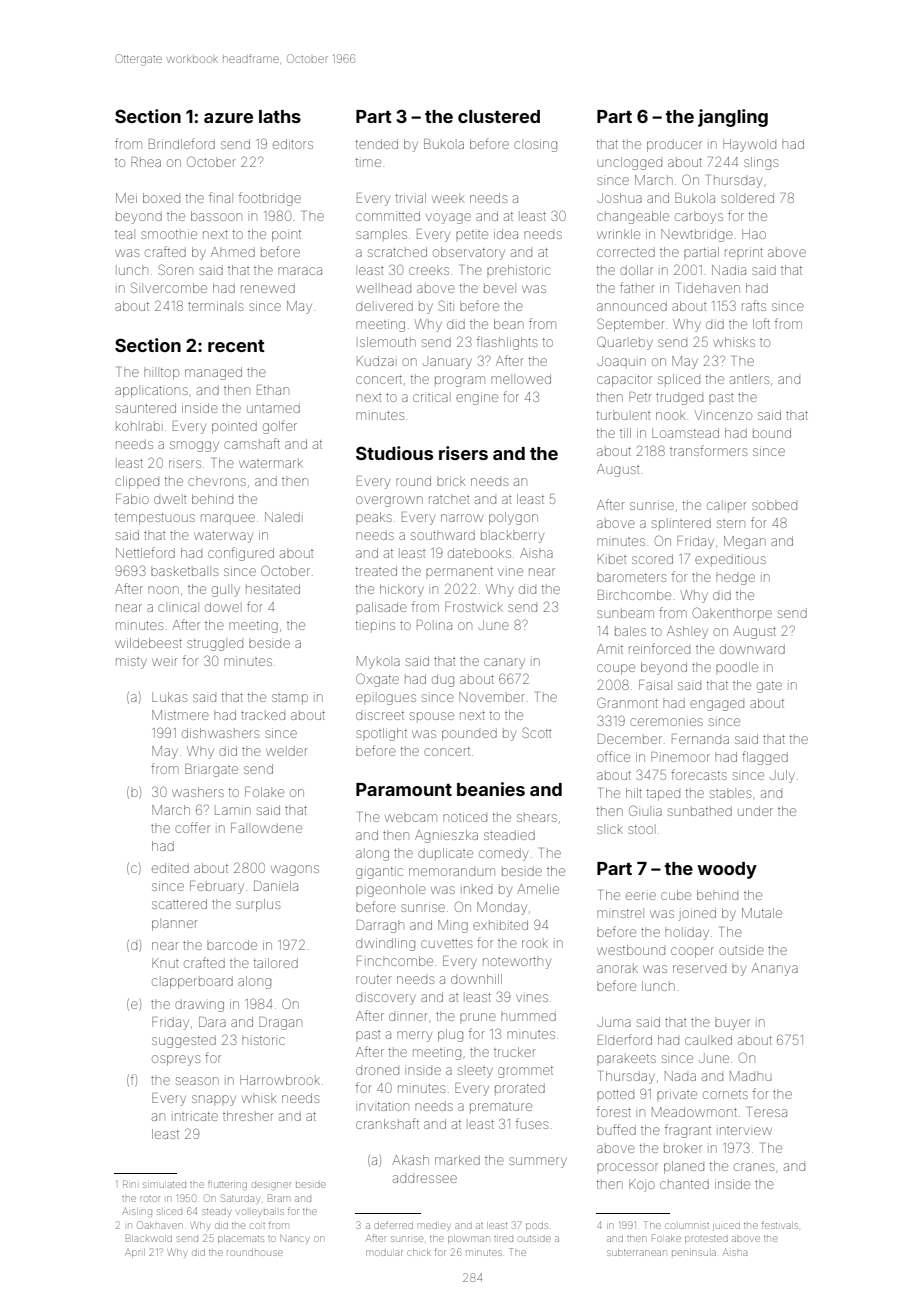 This screenshot has height=1308, width=924. Describe the element at coordinates (146, 162) in the screenshot. I see `Rhea` at that location.
